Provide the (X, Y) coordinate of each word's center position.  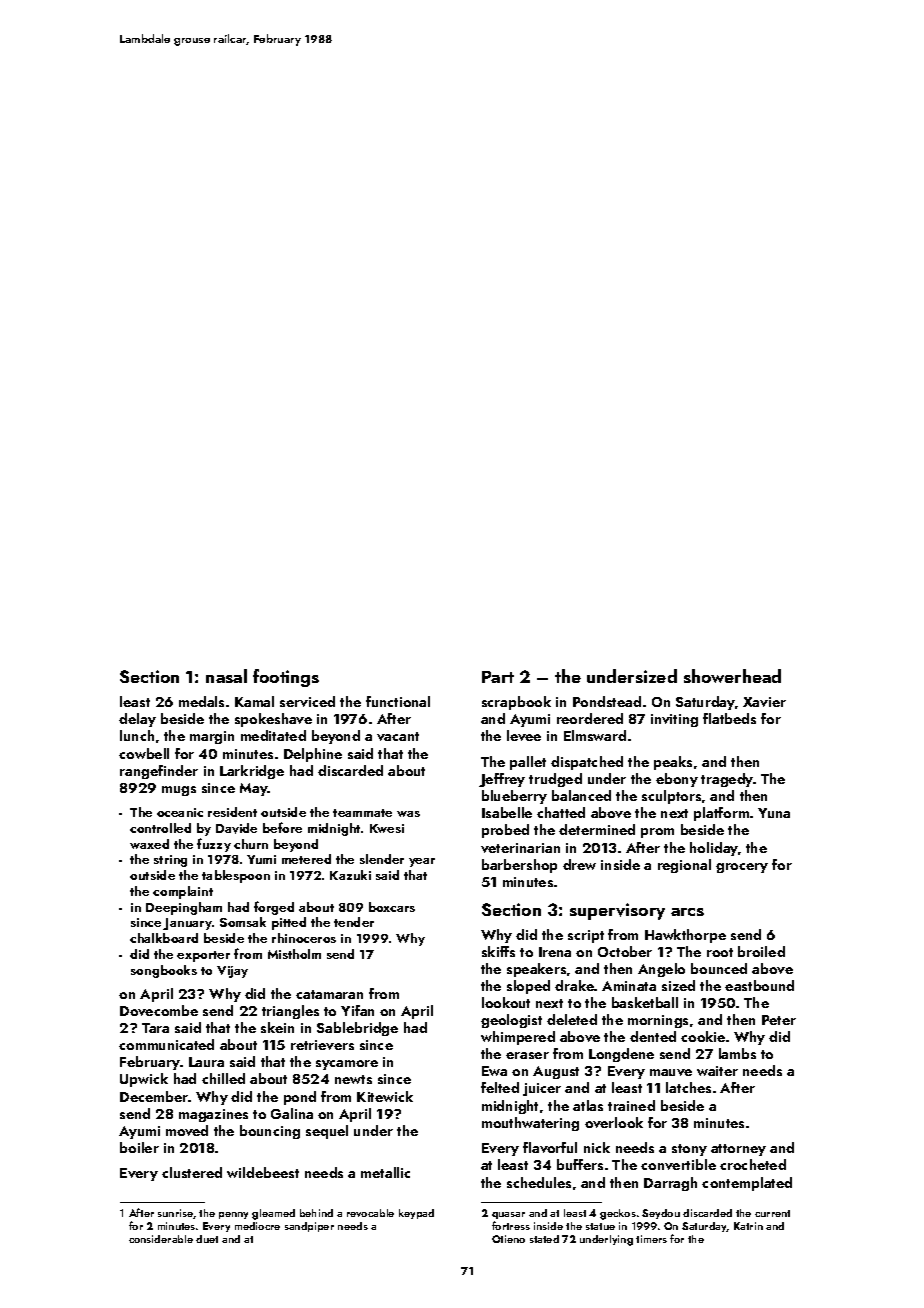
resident (232, 812)
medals (201, 701)
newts (353, 1079)
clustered (192, 1172)
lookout (506, 1002)
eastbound (759, 985)
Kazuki (350, 875)
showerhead (732, 676)
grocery (742, 868)
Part (498, 677)
